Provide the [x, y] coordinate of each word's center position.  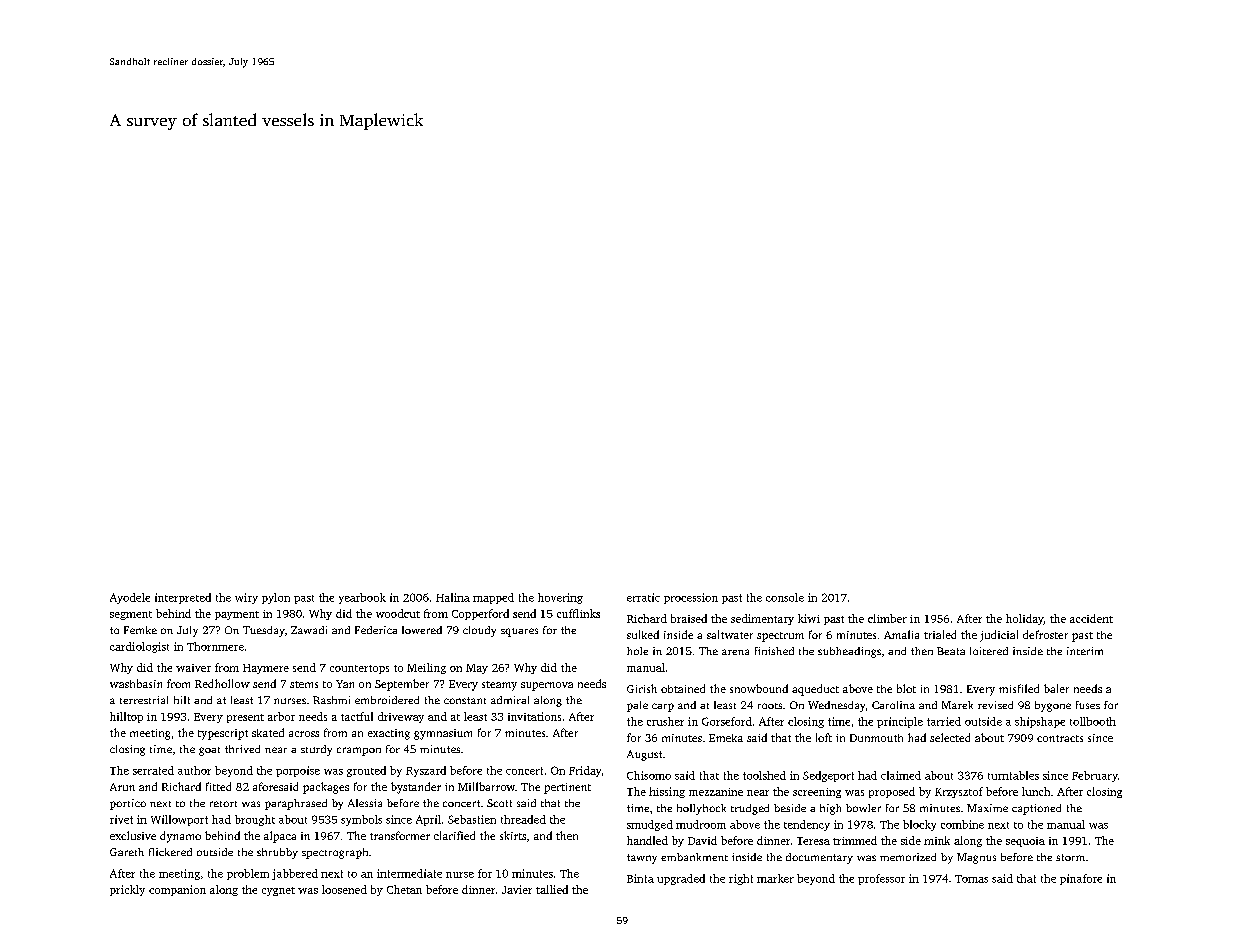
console [785, 597]
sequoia [1025, 842]
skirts [513, 835]
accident [1091, 618]
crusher [665, 721]
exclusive [133, 835]
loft [824, 737]
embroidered [387, 700]
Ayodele [130, 598]
